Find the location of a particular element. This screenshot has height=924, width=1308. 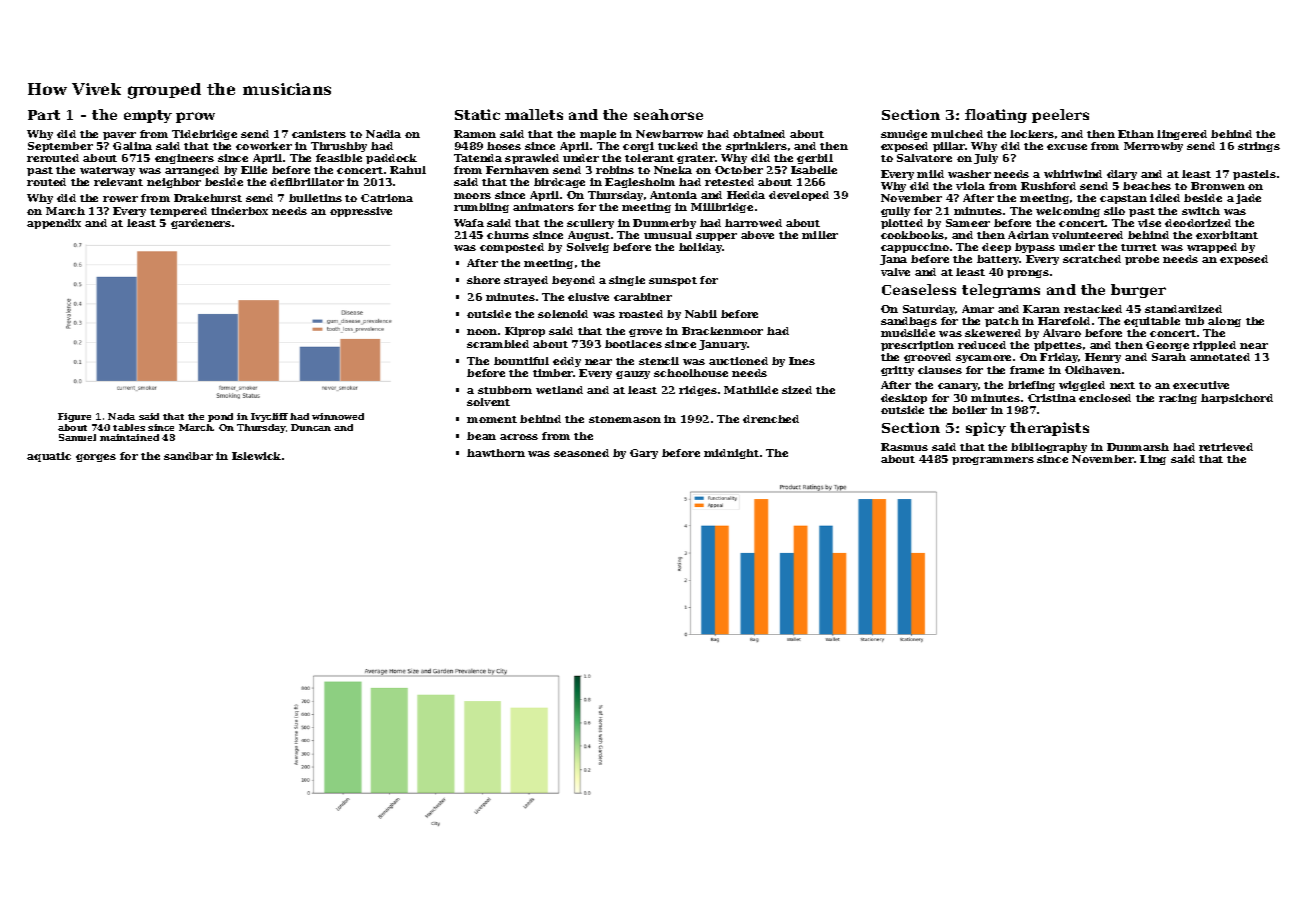

midnight is located at coordinates (731, 454).
